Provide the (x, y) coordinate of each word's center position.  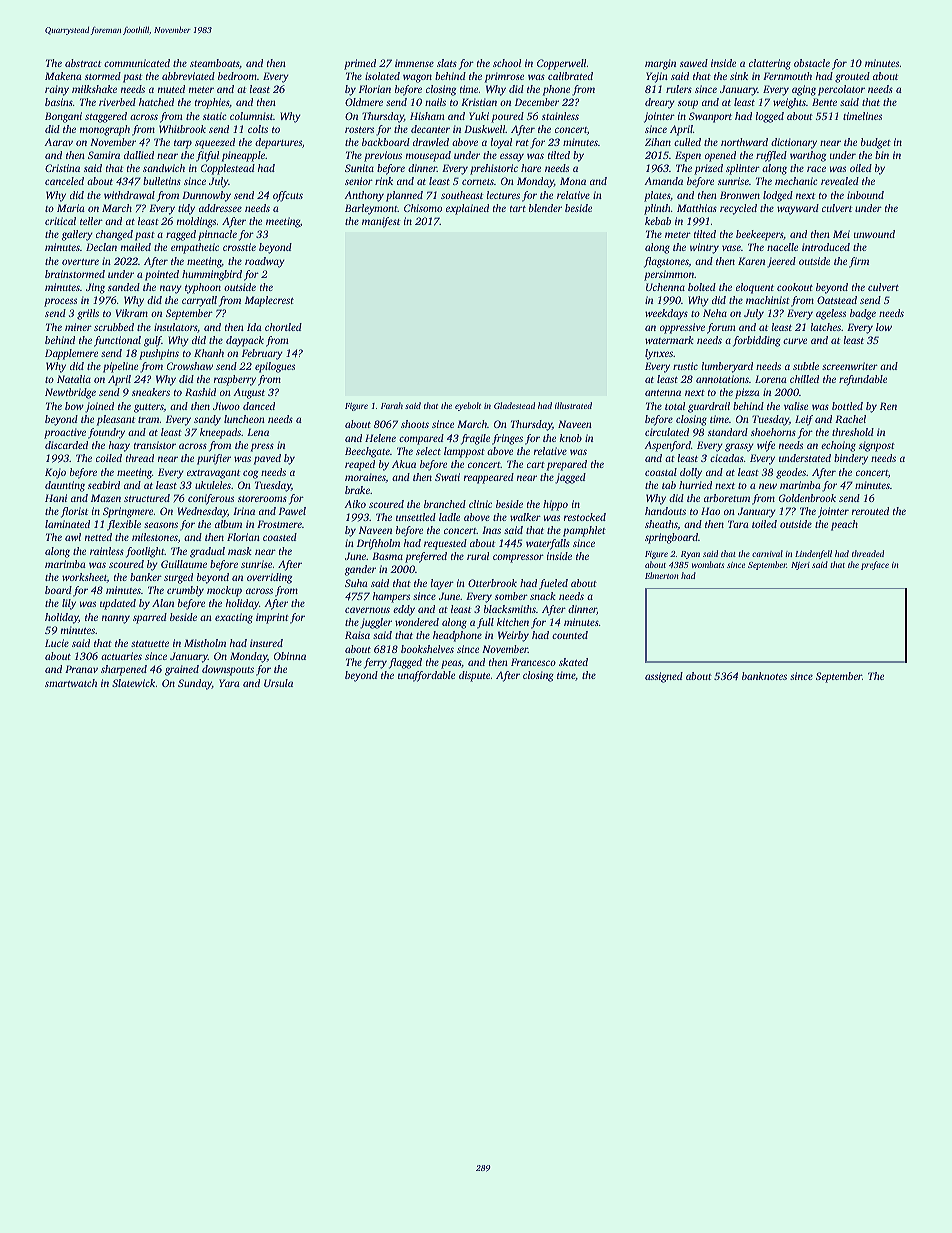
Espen (688, 156)
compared (421, 439)
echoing (838, 446)
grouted (852, 77)
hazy (119, 446)
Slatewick (134, 683)
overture (80, 262)
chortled (283, 327)
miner (78, 327)
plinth (657, 209)
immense (414, 63)
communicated (137, 63)
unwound (874, 234)
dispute (474, 676)
